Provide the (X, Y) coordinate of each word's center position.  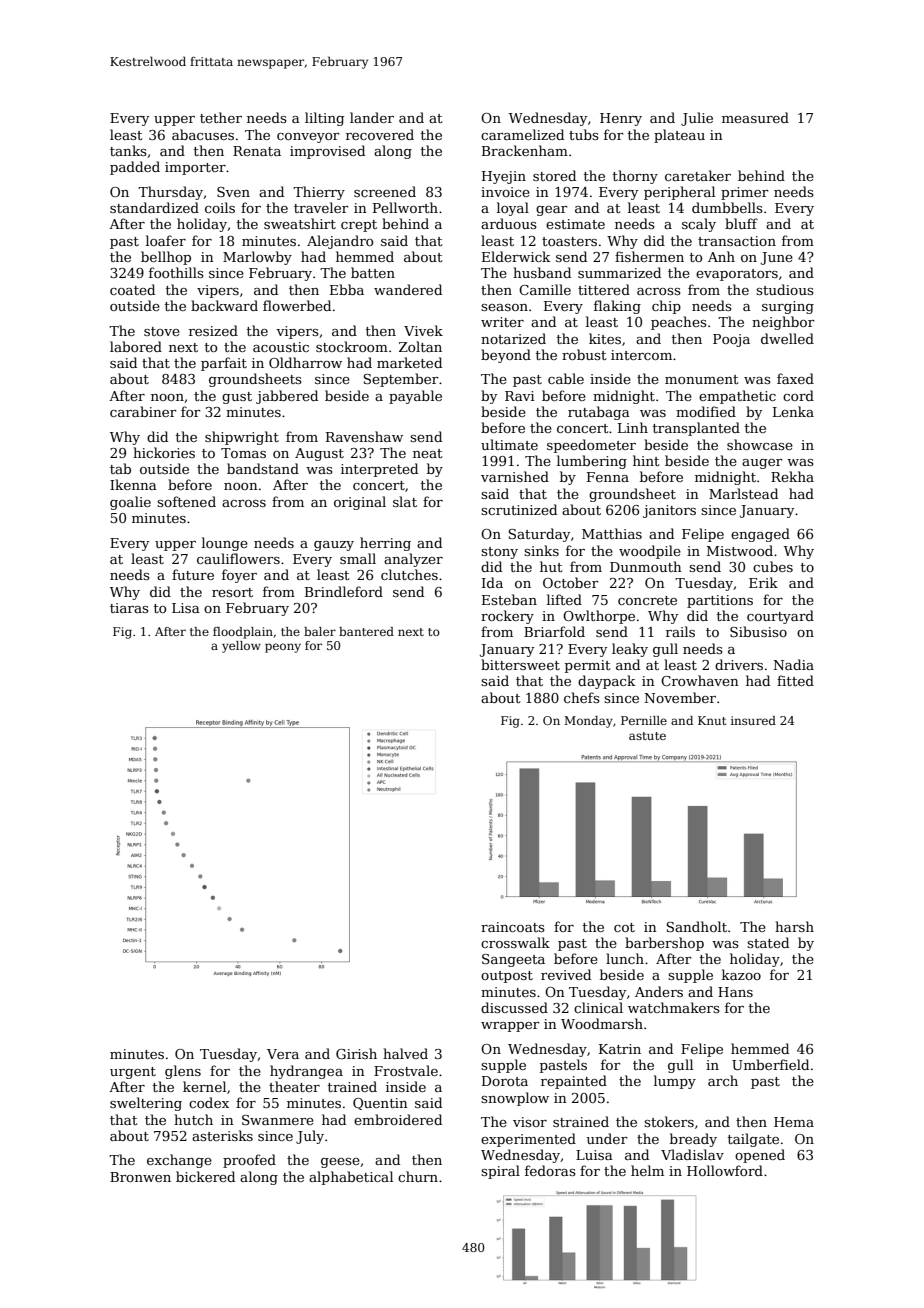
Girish (356, 1053)
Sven (233, 192)
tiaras (129, 608)
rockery (507, 617)
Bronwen (140, 1177)
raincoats (513, 927)
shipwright (242, 438)
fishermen (649, 256)
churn (418, 1176)
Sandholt (696, 926)
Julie (697, 119)
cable (566, 378)
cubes (773, 566)
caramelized (522, 134)
